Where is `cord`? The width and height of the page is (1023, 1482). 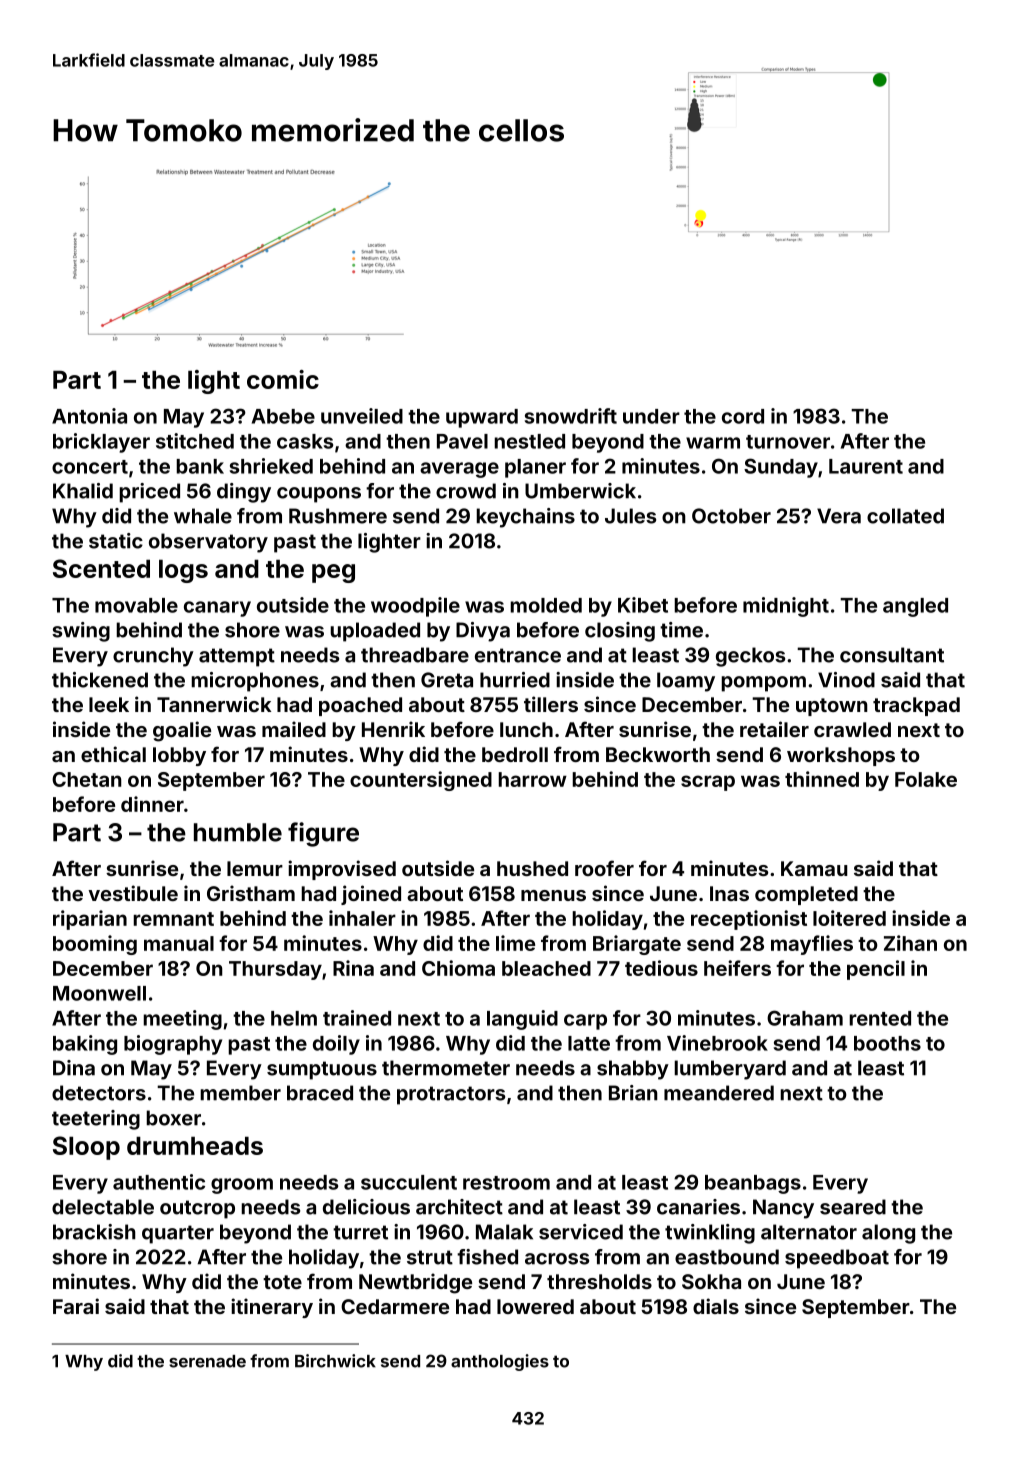
cord is located at coordinates (743, 416).
